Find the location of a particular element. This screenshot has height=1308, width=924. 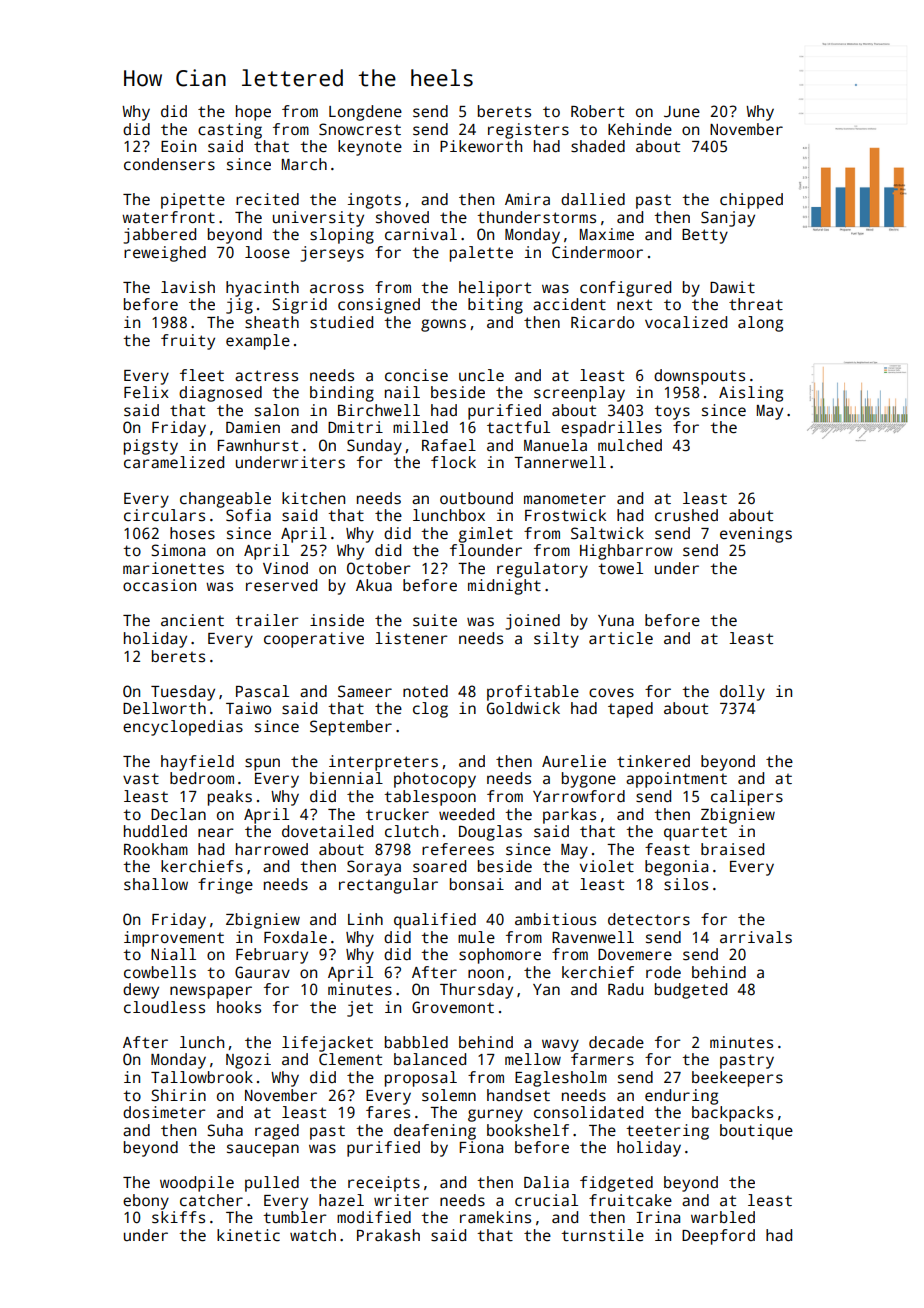

listener is located at coordinates (411, 638).
